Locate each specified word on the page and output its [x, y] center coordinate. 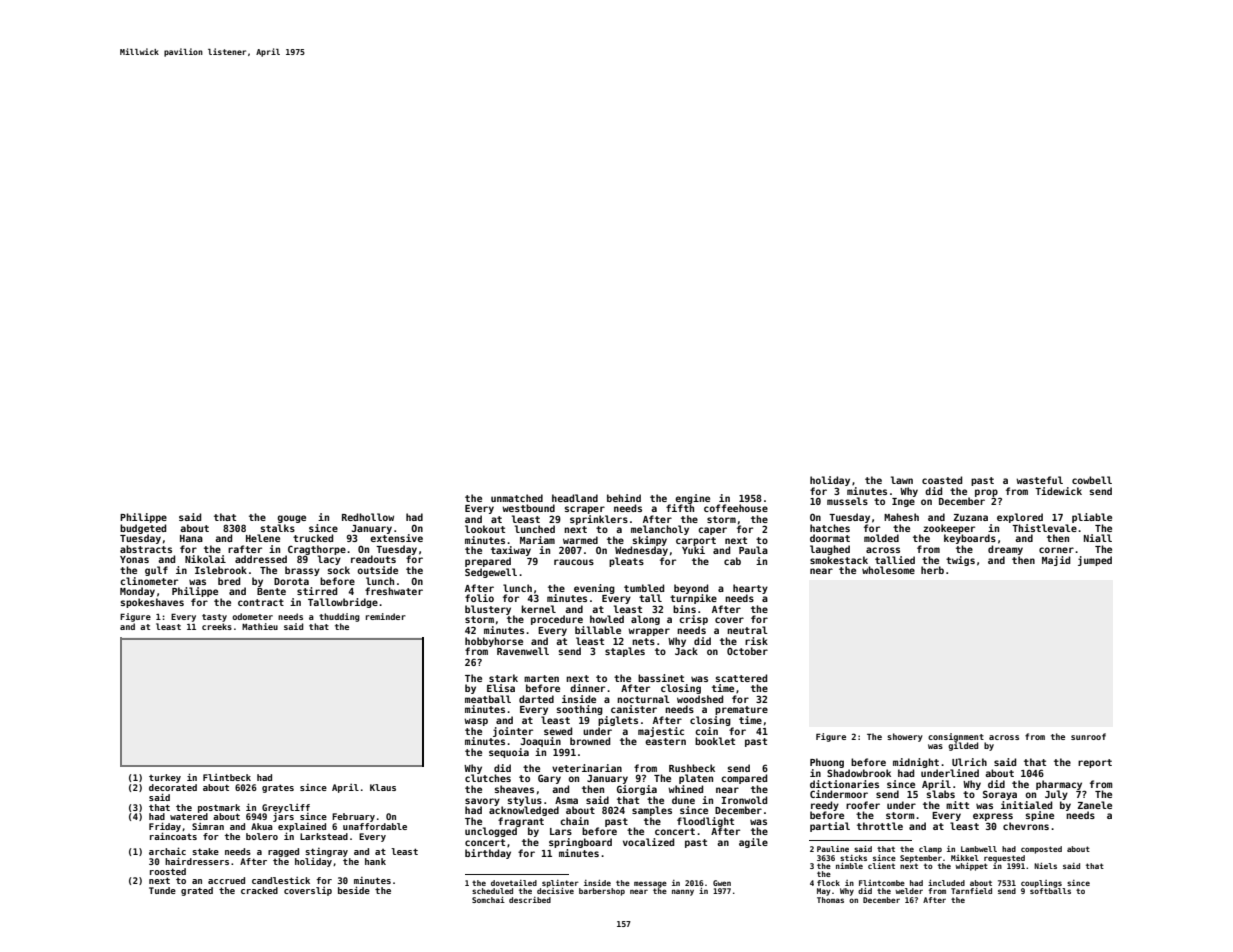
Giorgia [637, 790]
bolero [262, 836]
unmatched [517, 498]
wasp [476, 722]
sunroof [1088, 736]
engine [692, 499]
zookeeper [949, 529]
